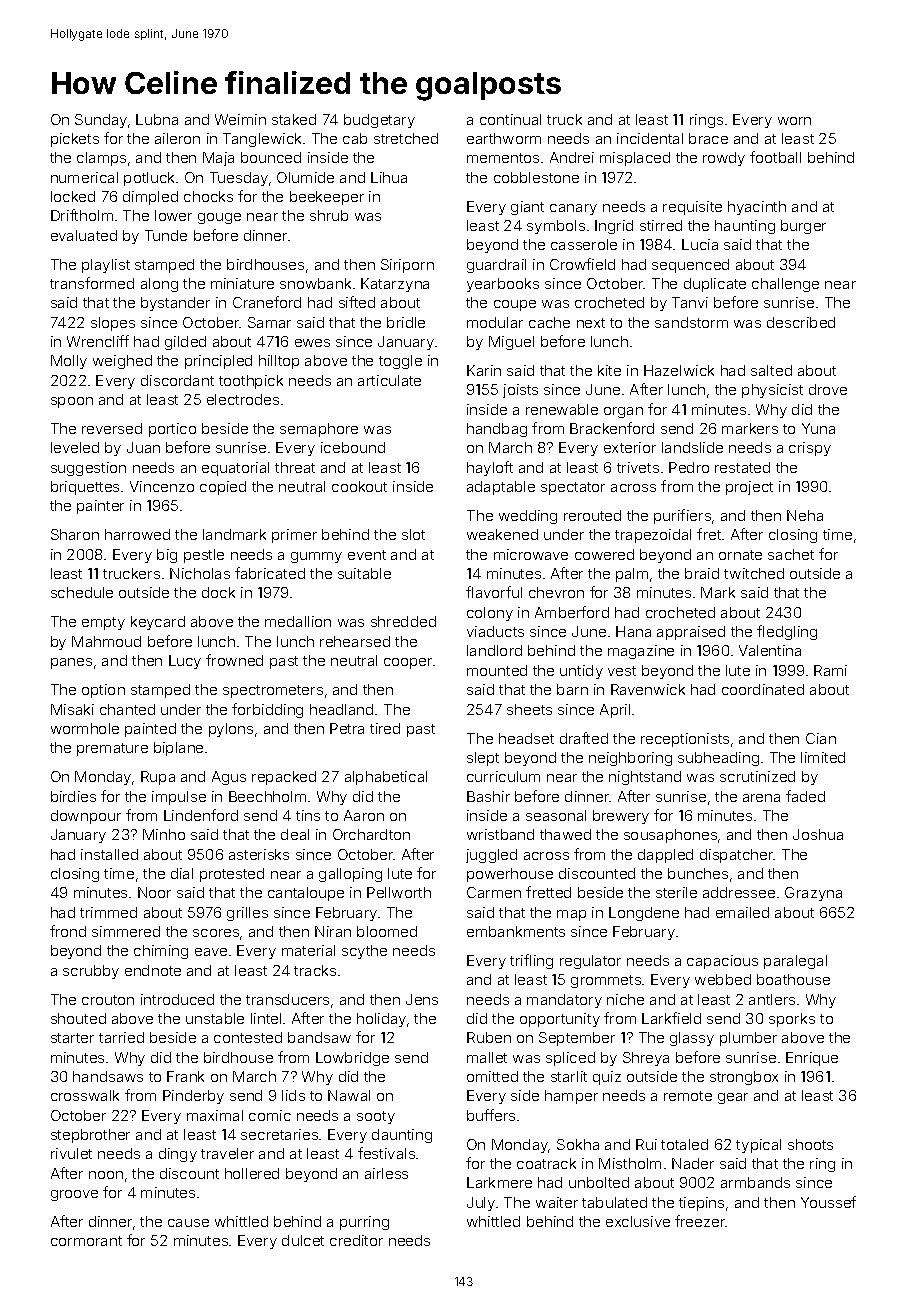 Image resolution: width=908 pixels, height=1316 pixels. What do you see at coordinates (503, 285) in the page?
I see `yearbooks` at bounding box center [503, 285].
